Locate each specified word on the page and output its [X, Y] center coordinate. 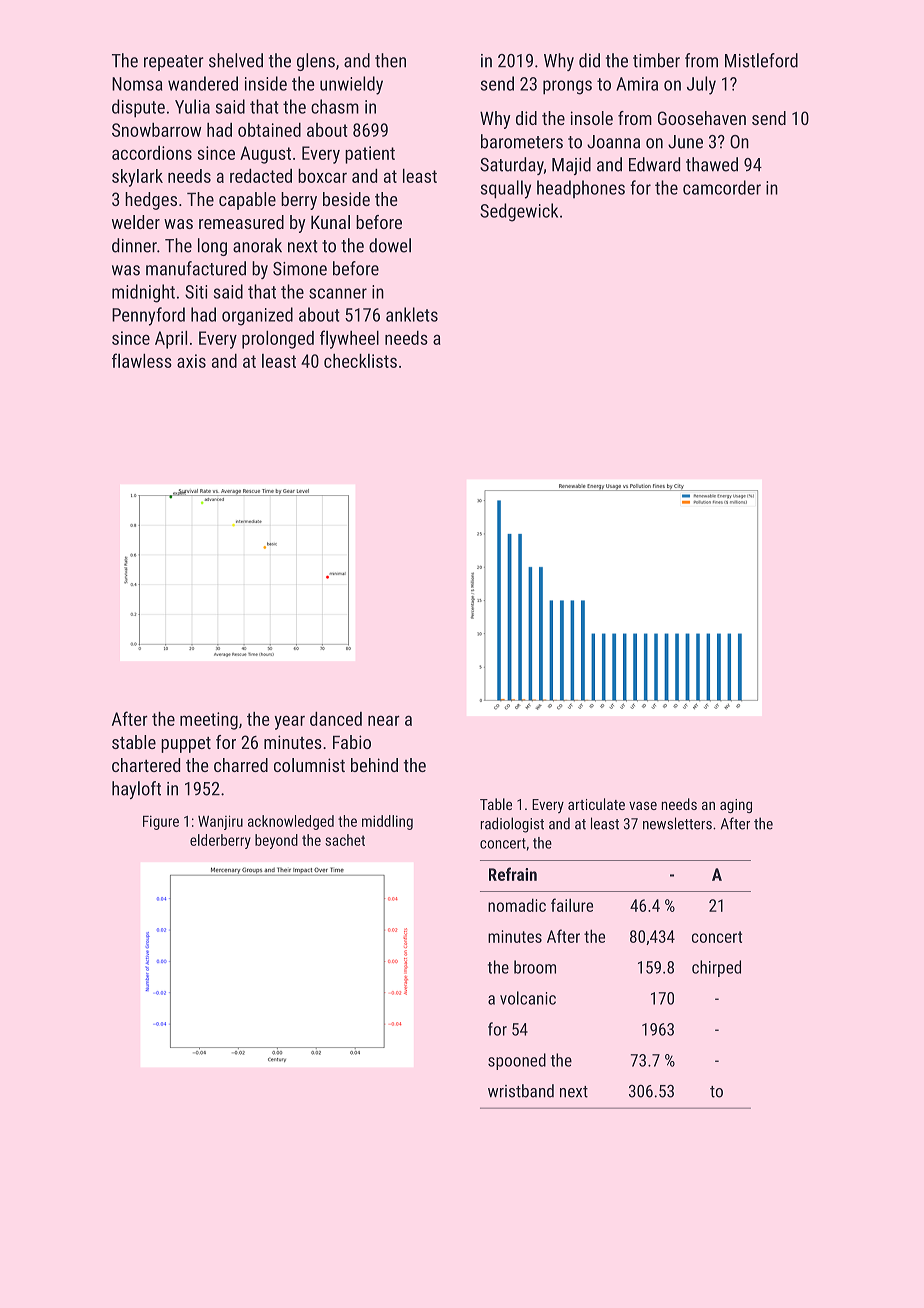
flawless [142, 360]
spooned [517, 1061]
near [384, 720]
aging [736, 806]
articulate [596, 804]
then [390, 60]
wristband [521, 1091]
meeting [209, 721]
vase [643, 805]
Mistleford [761, 60]
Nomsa [137, 84]
